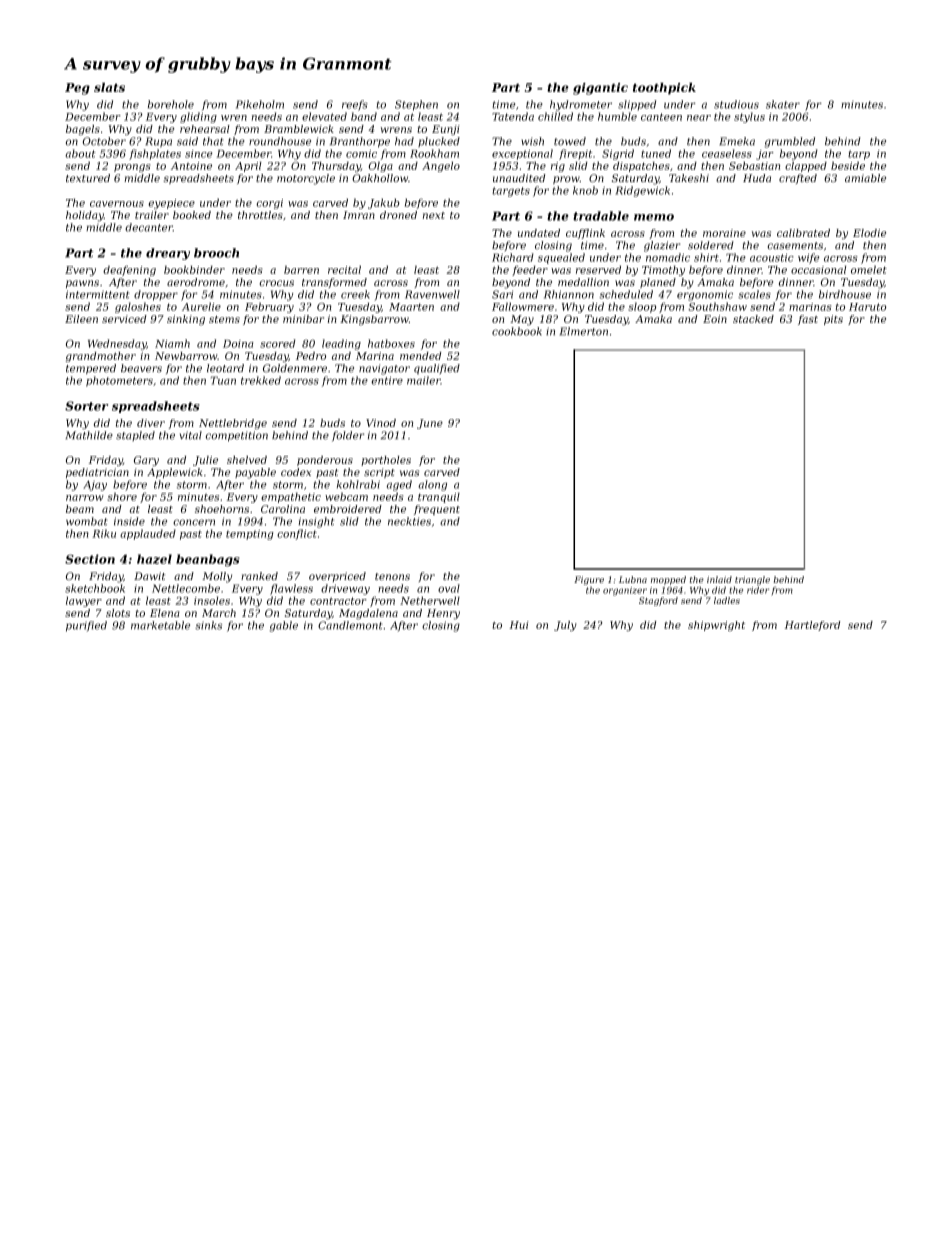  What do you see at coordinates (151, 423) in the screenshot?
I see `diver` at bounding box center [151, 423].
